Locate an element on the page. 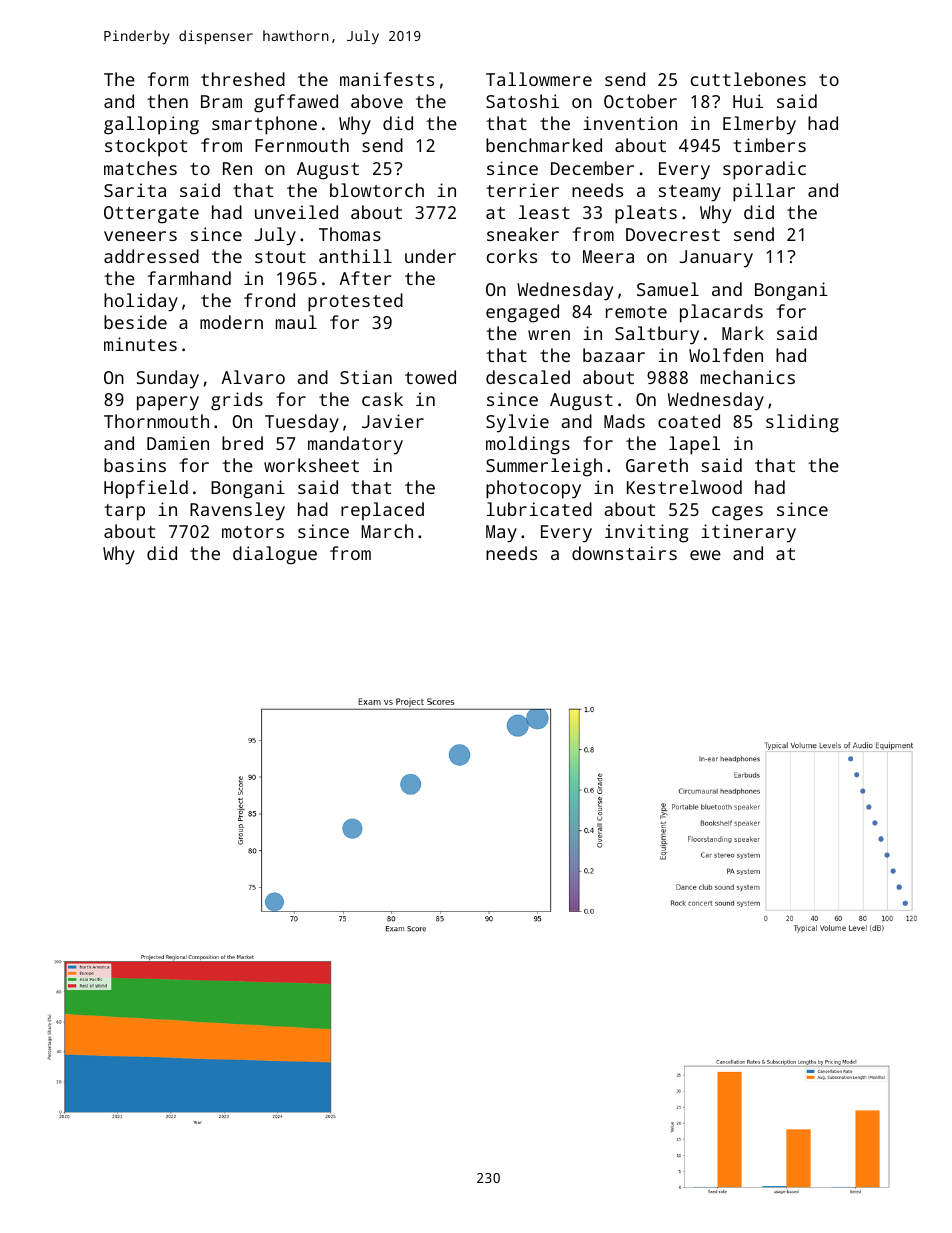 The image size is (952, 1233). placards is located at coordinates (721, 313).
